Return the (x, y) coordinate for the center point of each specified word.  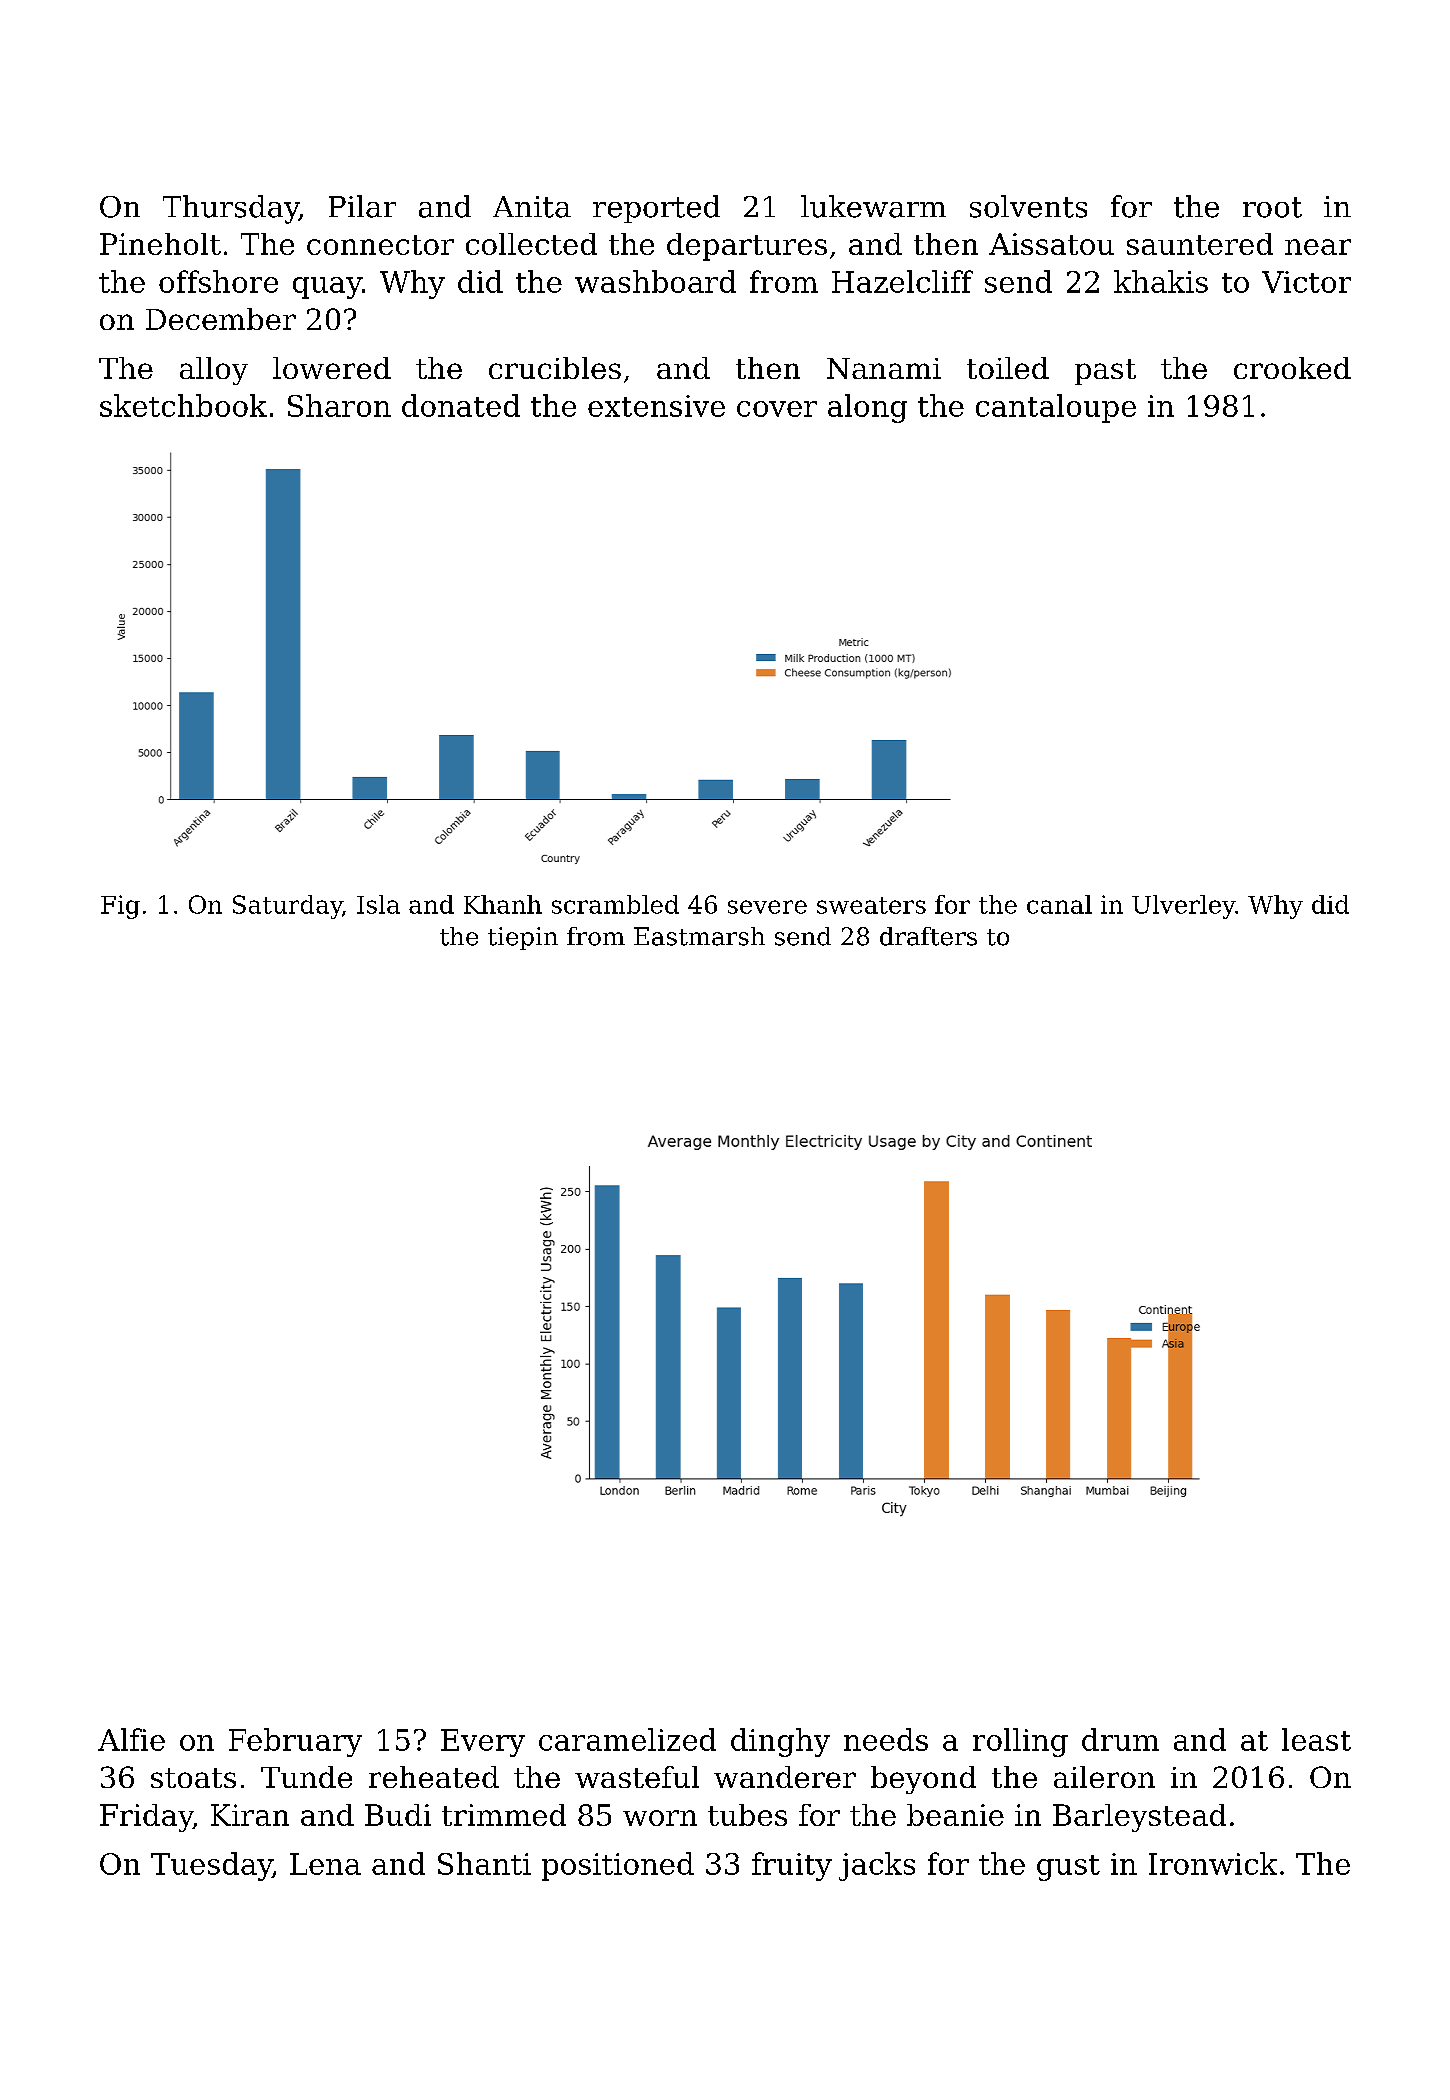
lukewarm (873, 206)
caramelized (627, 1739)
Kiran (250, 1815)
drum (1120, 1739)
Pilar (362, 206)
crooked (1292, 368)
